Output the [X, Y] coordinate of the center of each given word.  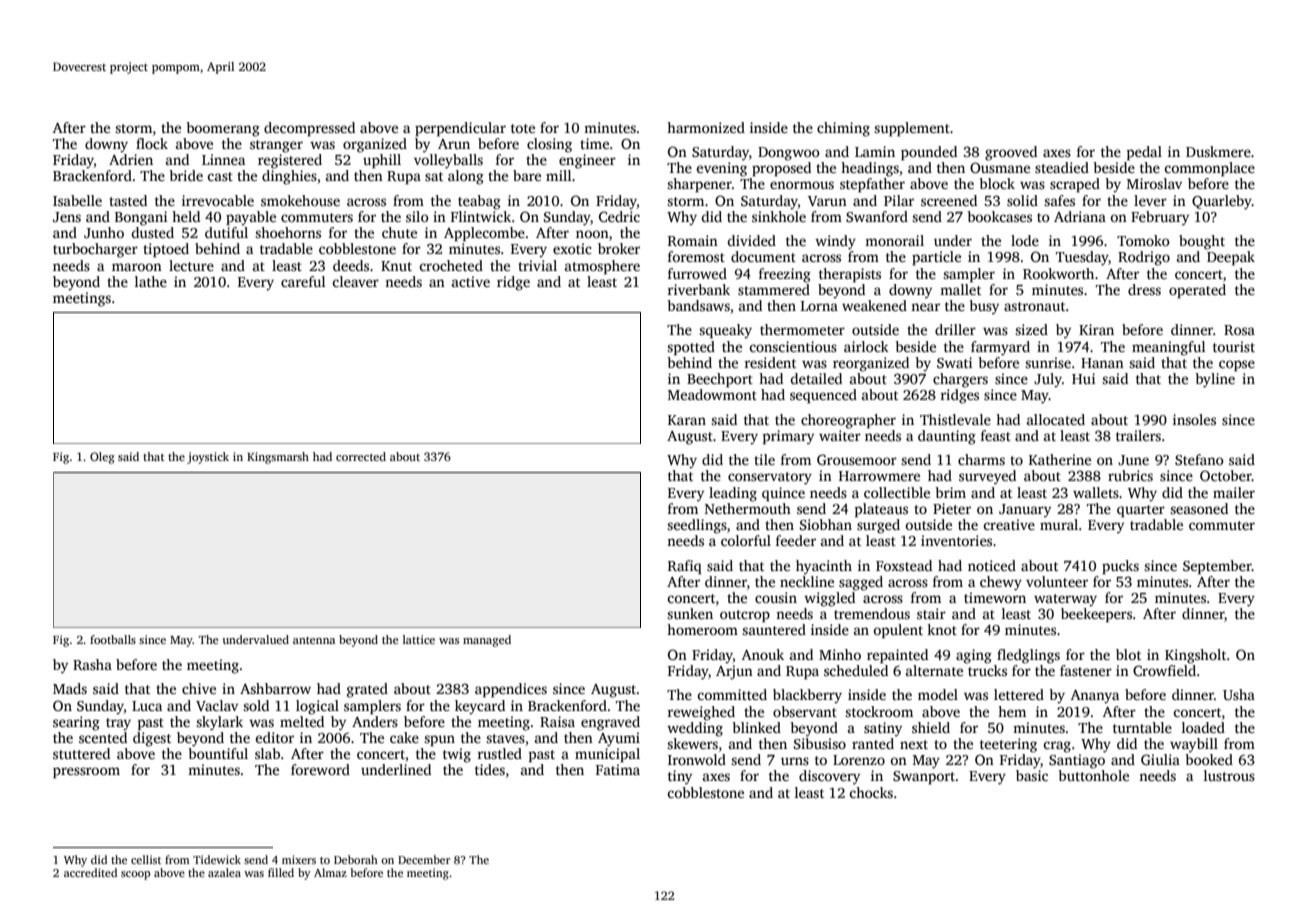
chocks [871, 792]
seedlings [697, 526]
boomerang [223, 129]
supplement [912, 129]
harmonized [706, 127]
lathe [151, 281]
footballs [113, 639]
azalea [224, 872]
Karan [687, 420]
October [1226, 475]
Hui [1083, 378]
